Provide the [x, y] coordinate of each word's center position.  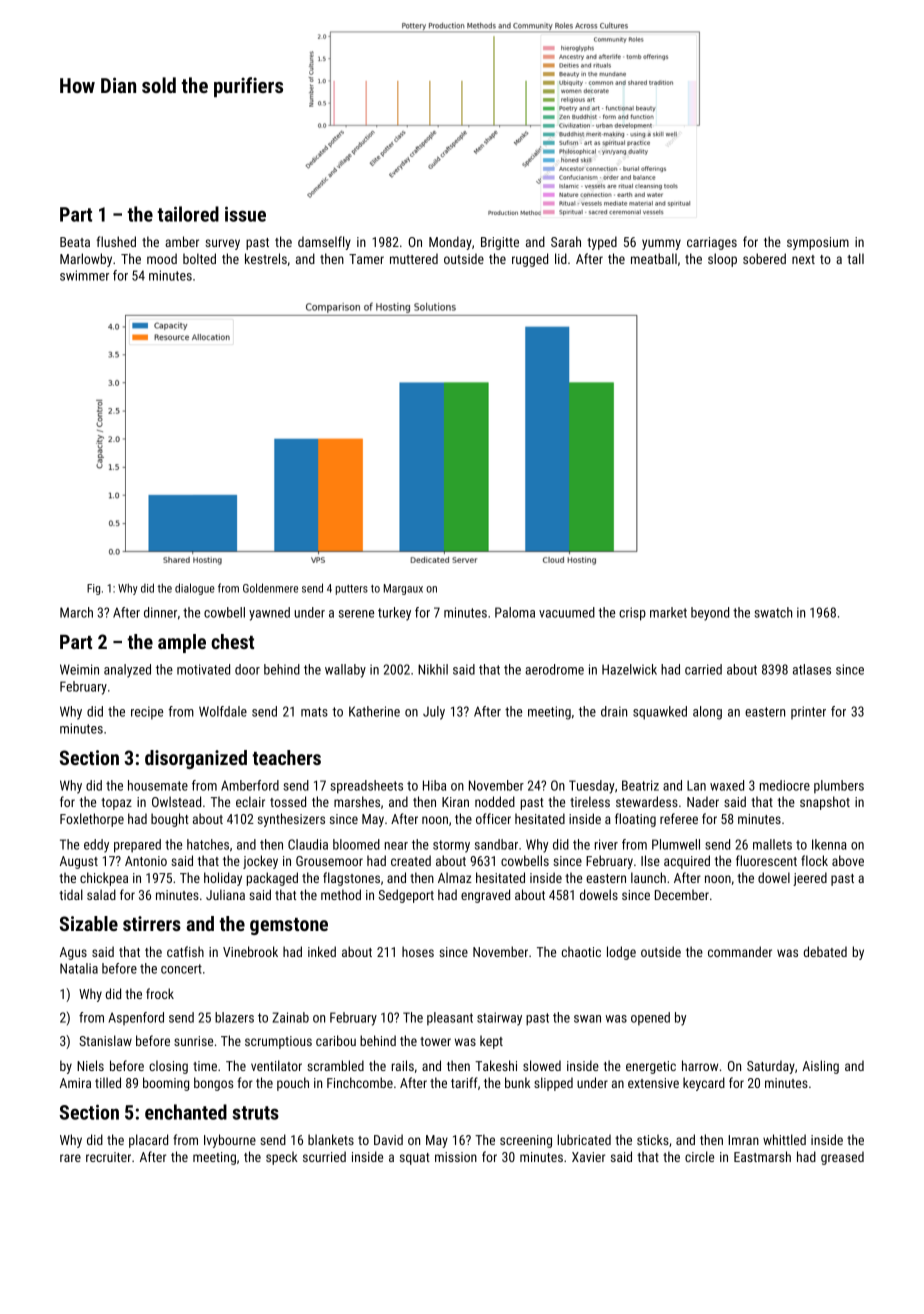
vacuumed [567, 612]
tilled [108, 1082]
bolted [199, 258]
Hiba [434, 785]
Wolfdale [223, 711]
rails [403, 1065]
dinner [160, 612]
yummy [661, 244]
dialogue [195, 589]
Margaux [403, 589]
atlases [812, 669]
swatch [773, 612]
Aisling [820, 1067]
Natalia [79, 968]
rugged [530, 260]
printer [808, 712]
